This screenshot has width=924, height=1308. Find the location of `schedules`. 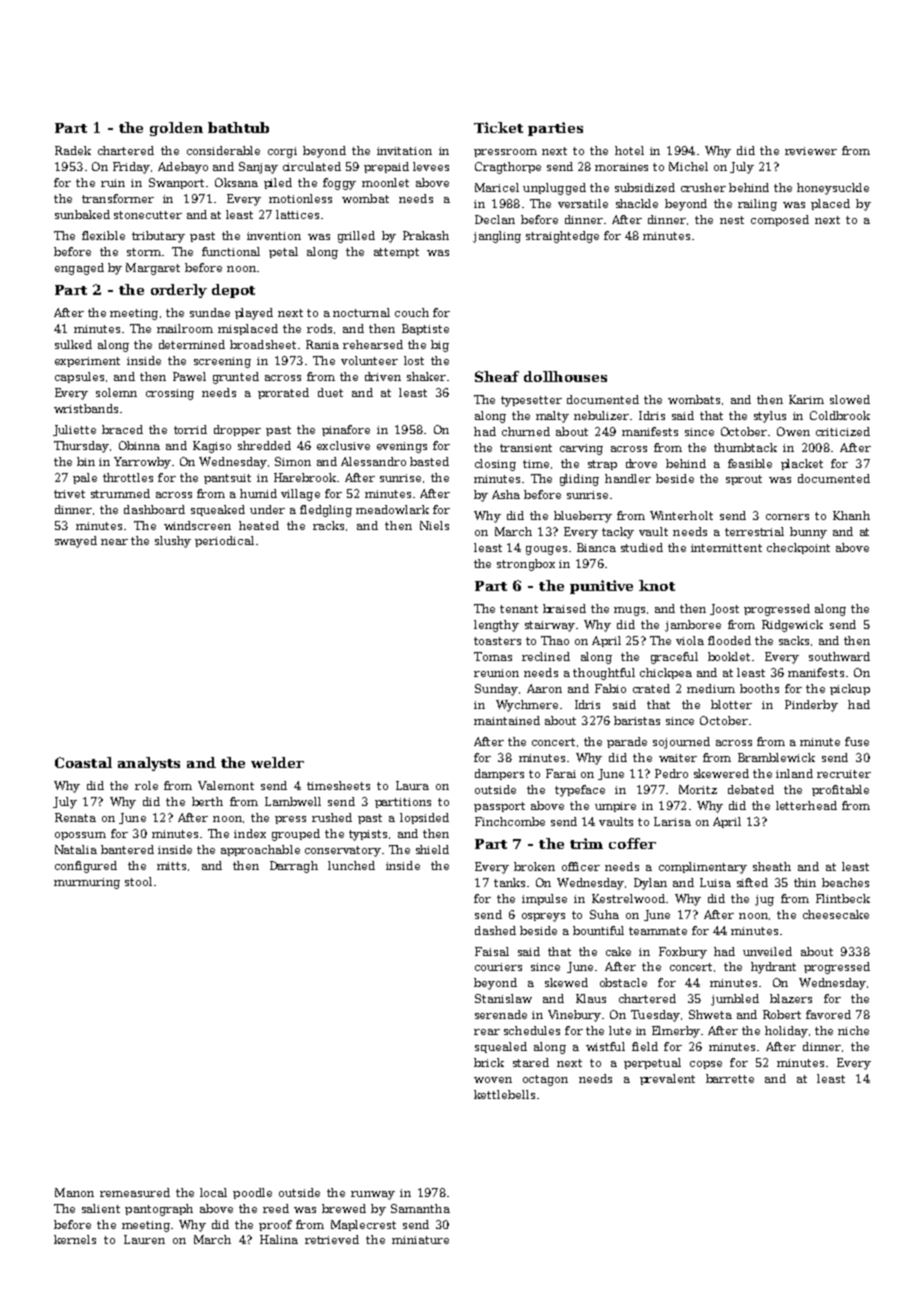

schedules is located at coordinates (532, 1030).
